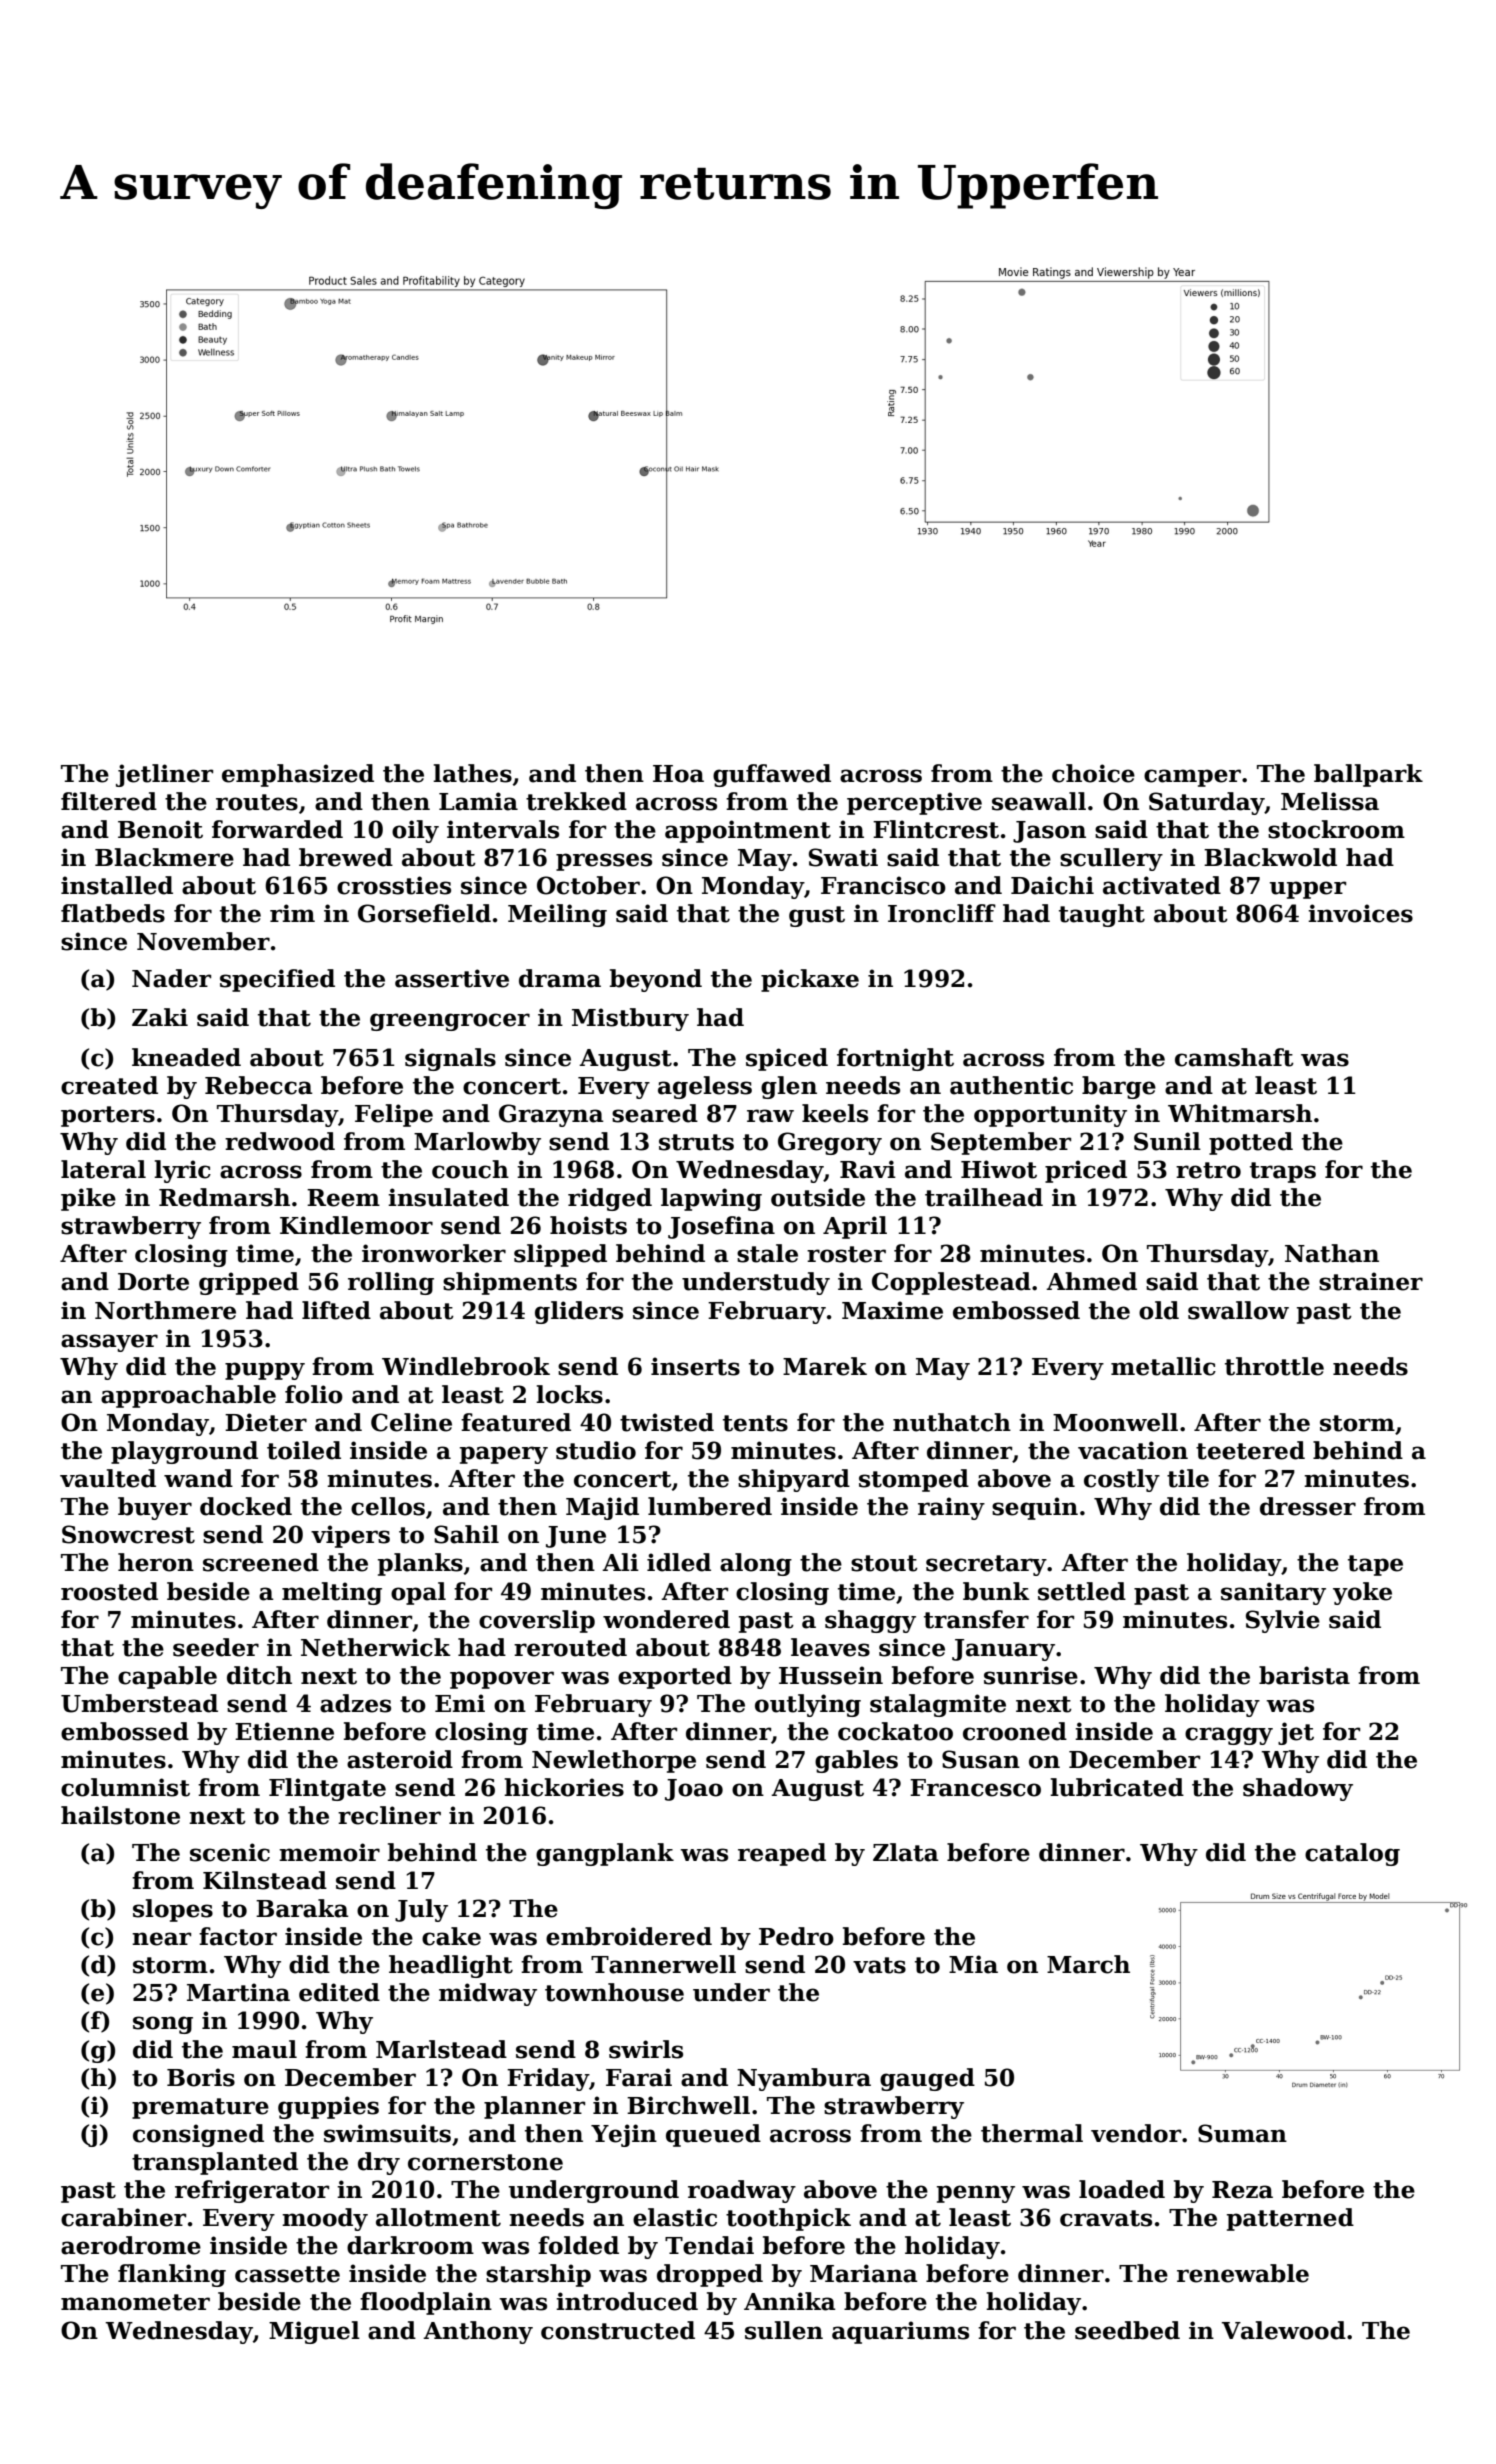 This page has width=1496, height=2464. Describe the element at coordinates (1274, 1366) in the page. I see `throttle` at that location.
